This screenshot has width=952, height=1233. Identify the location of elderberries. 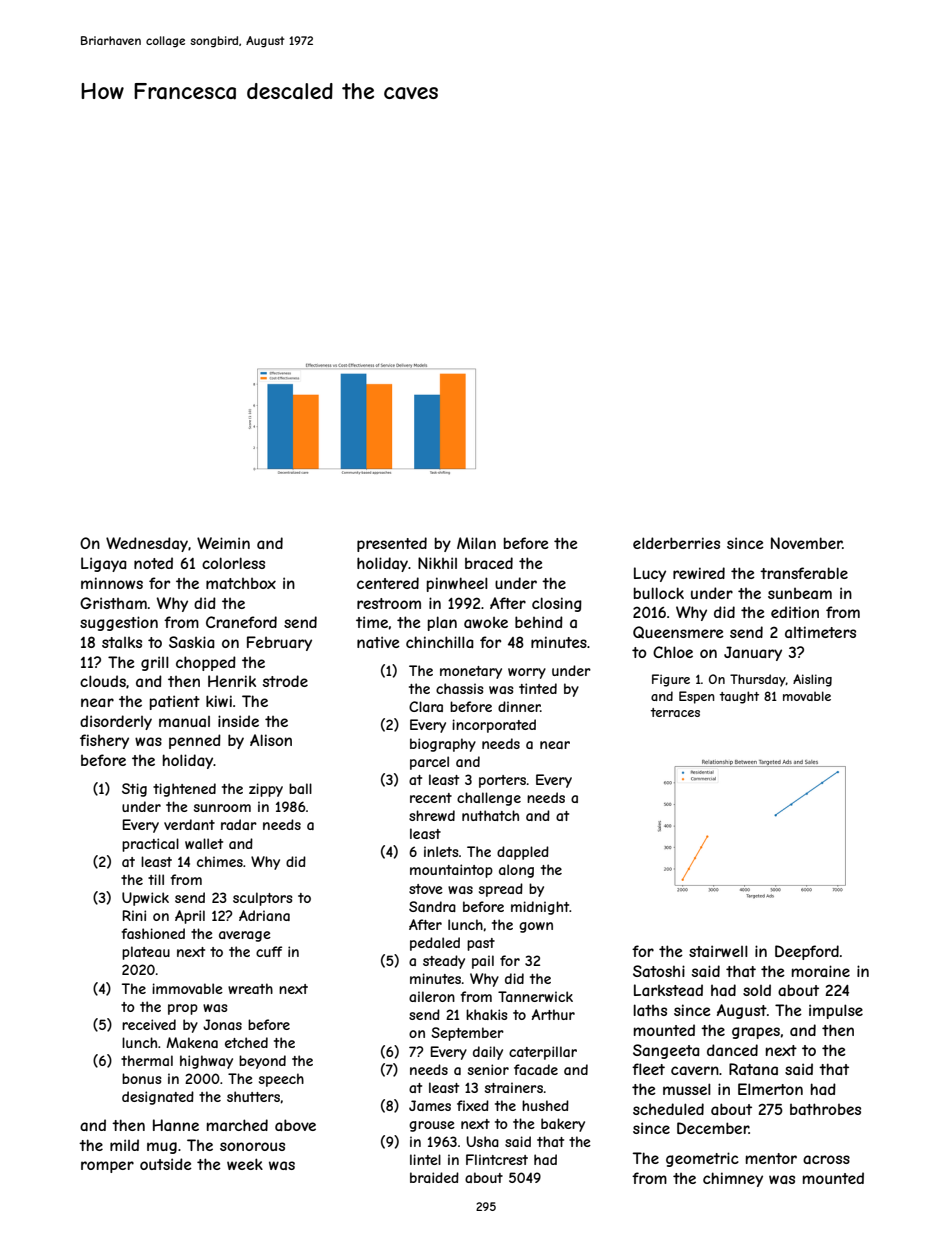
(676, 543).
